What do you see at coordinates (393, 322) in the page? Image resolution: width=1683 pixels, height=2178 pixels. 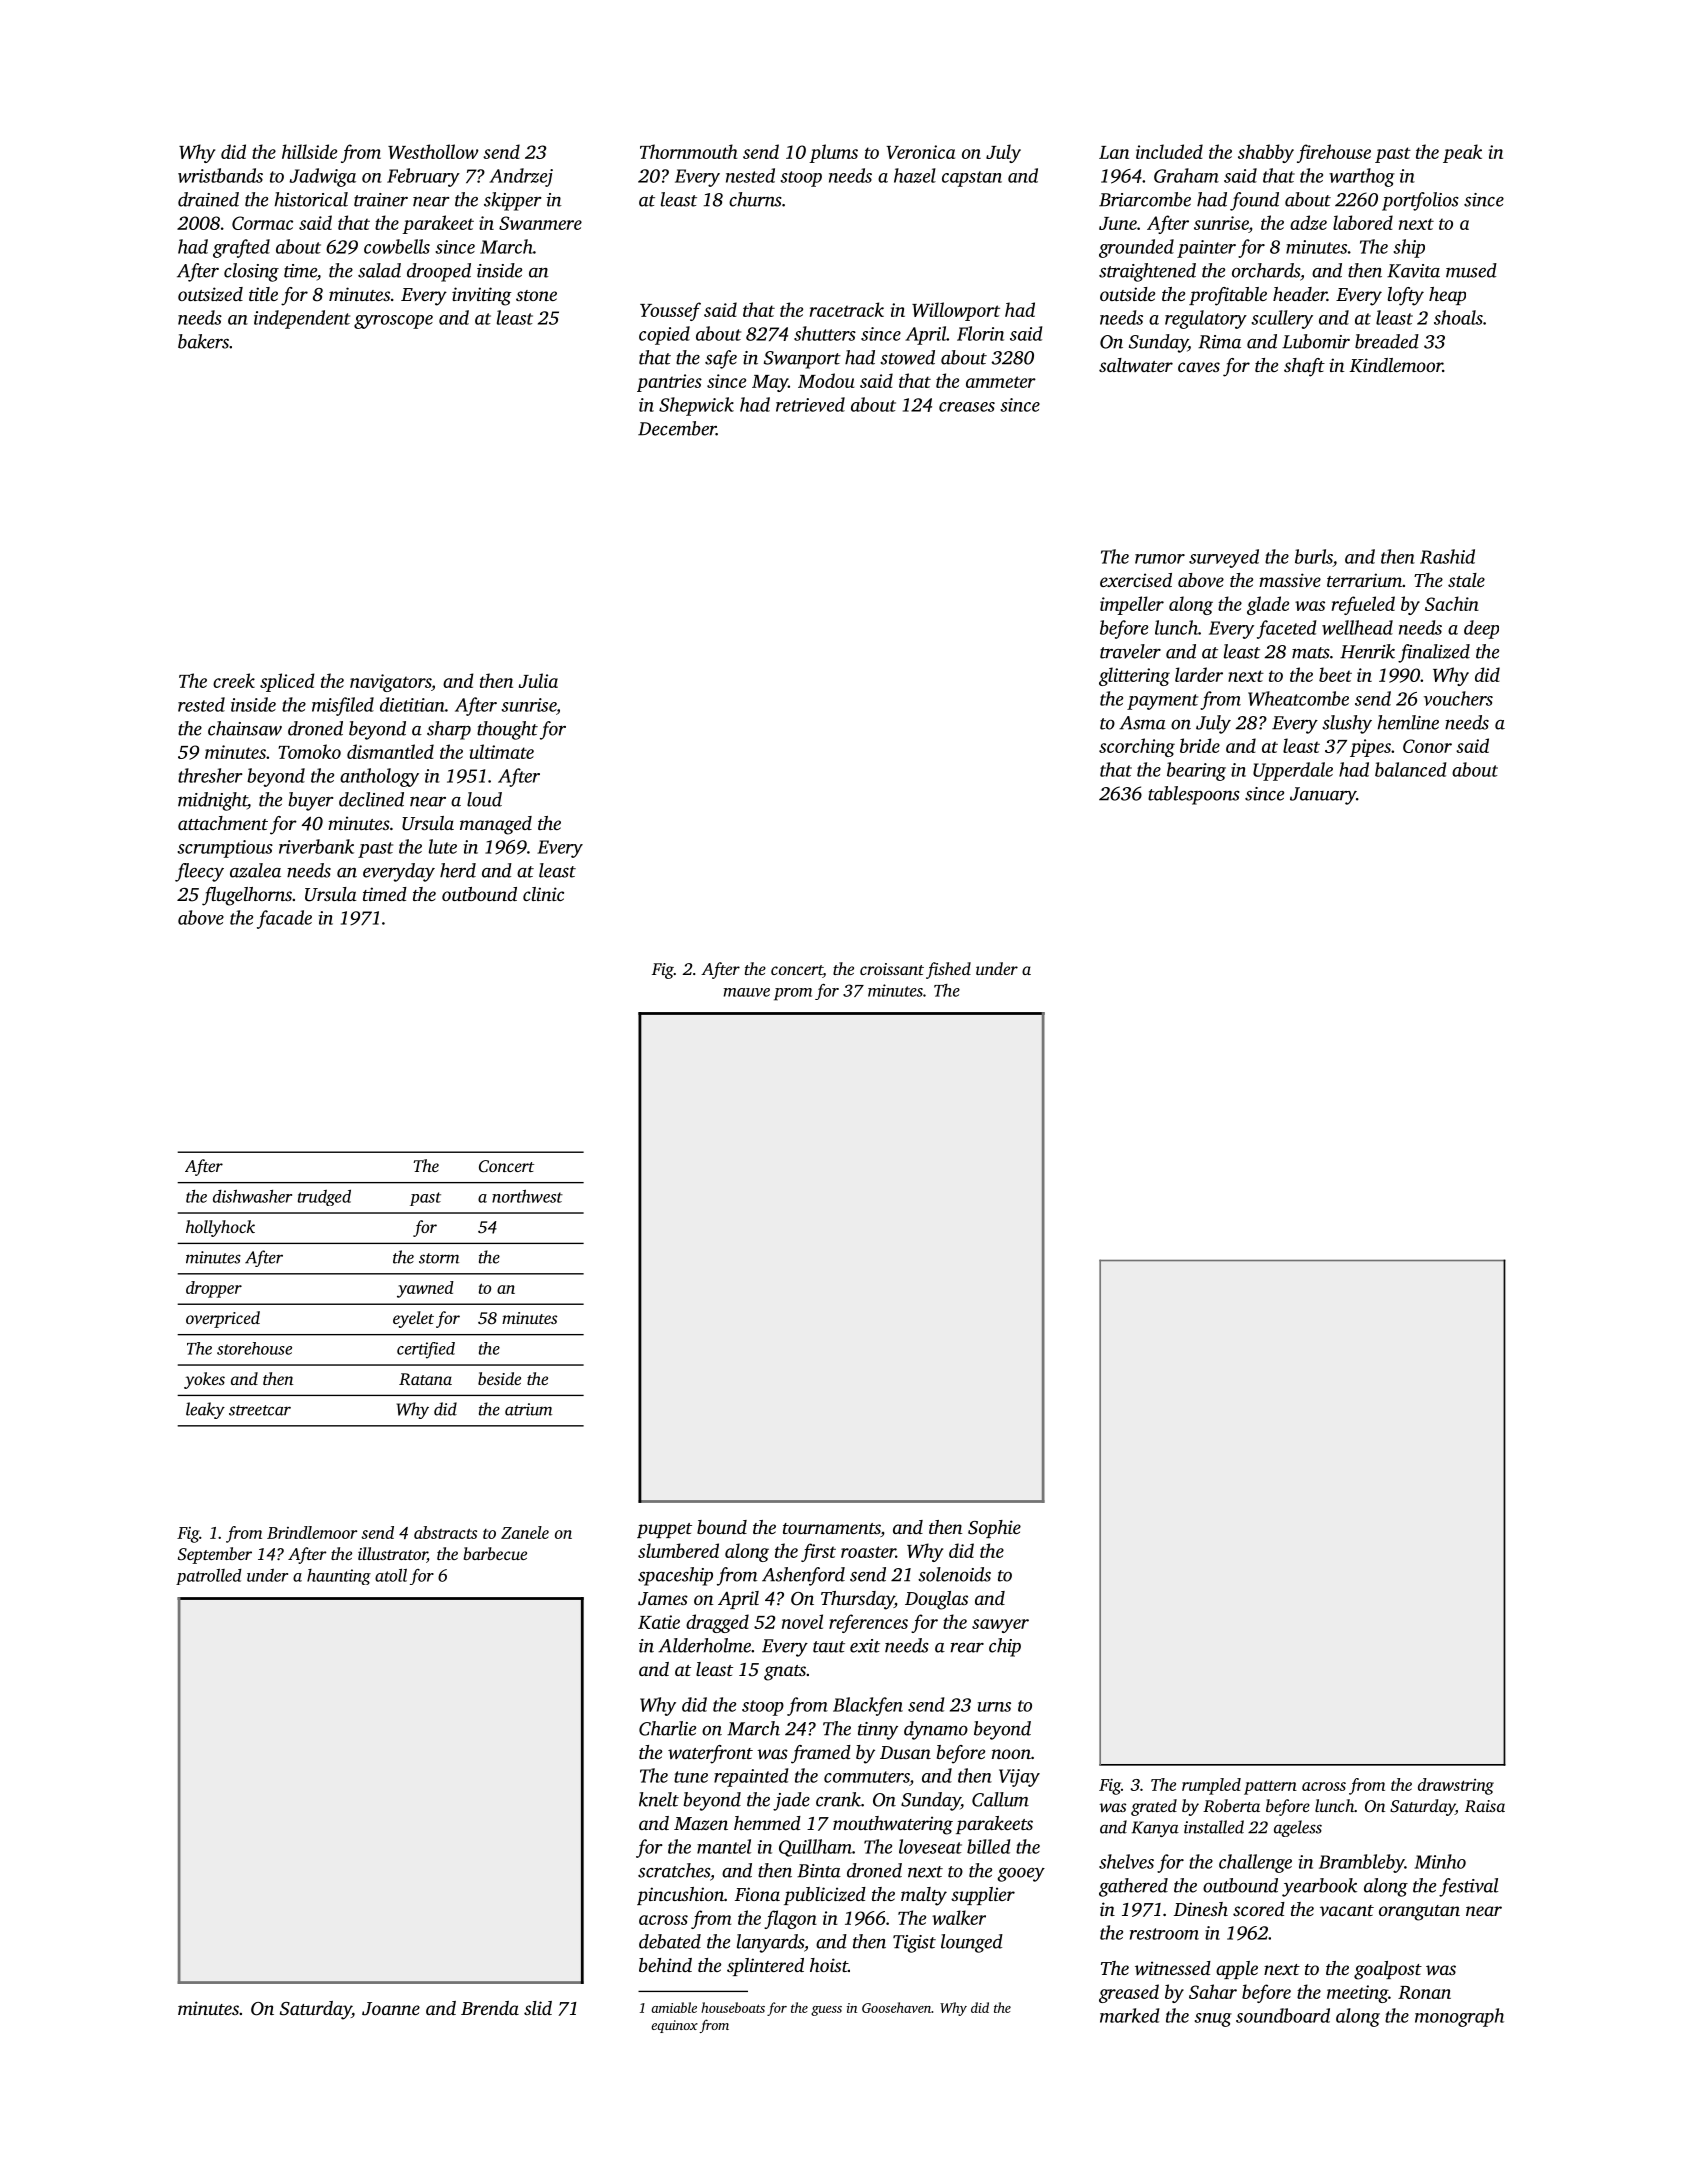 I see `gyroscope` at bounding box center [393, 322].
